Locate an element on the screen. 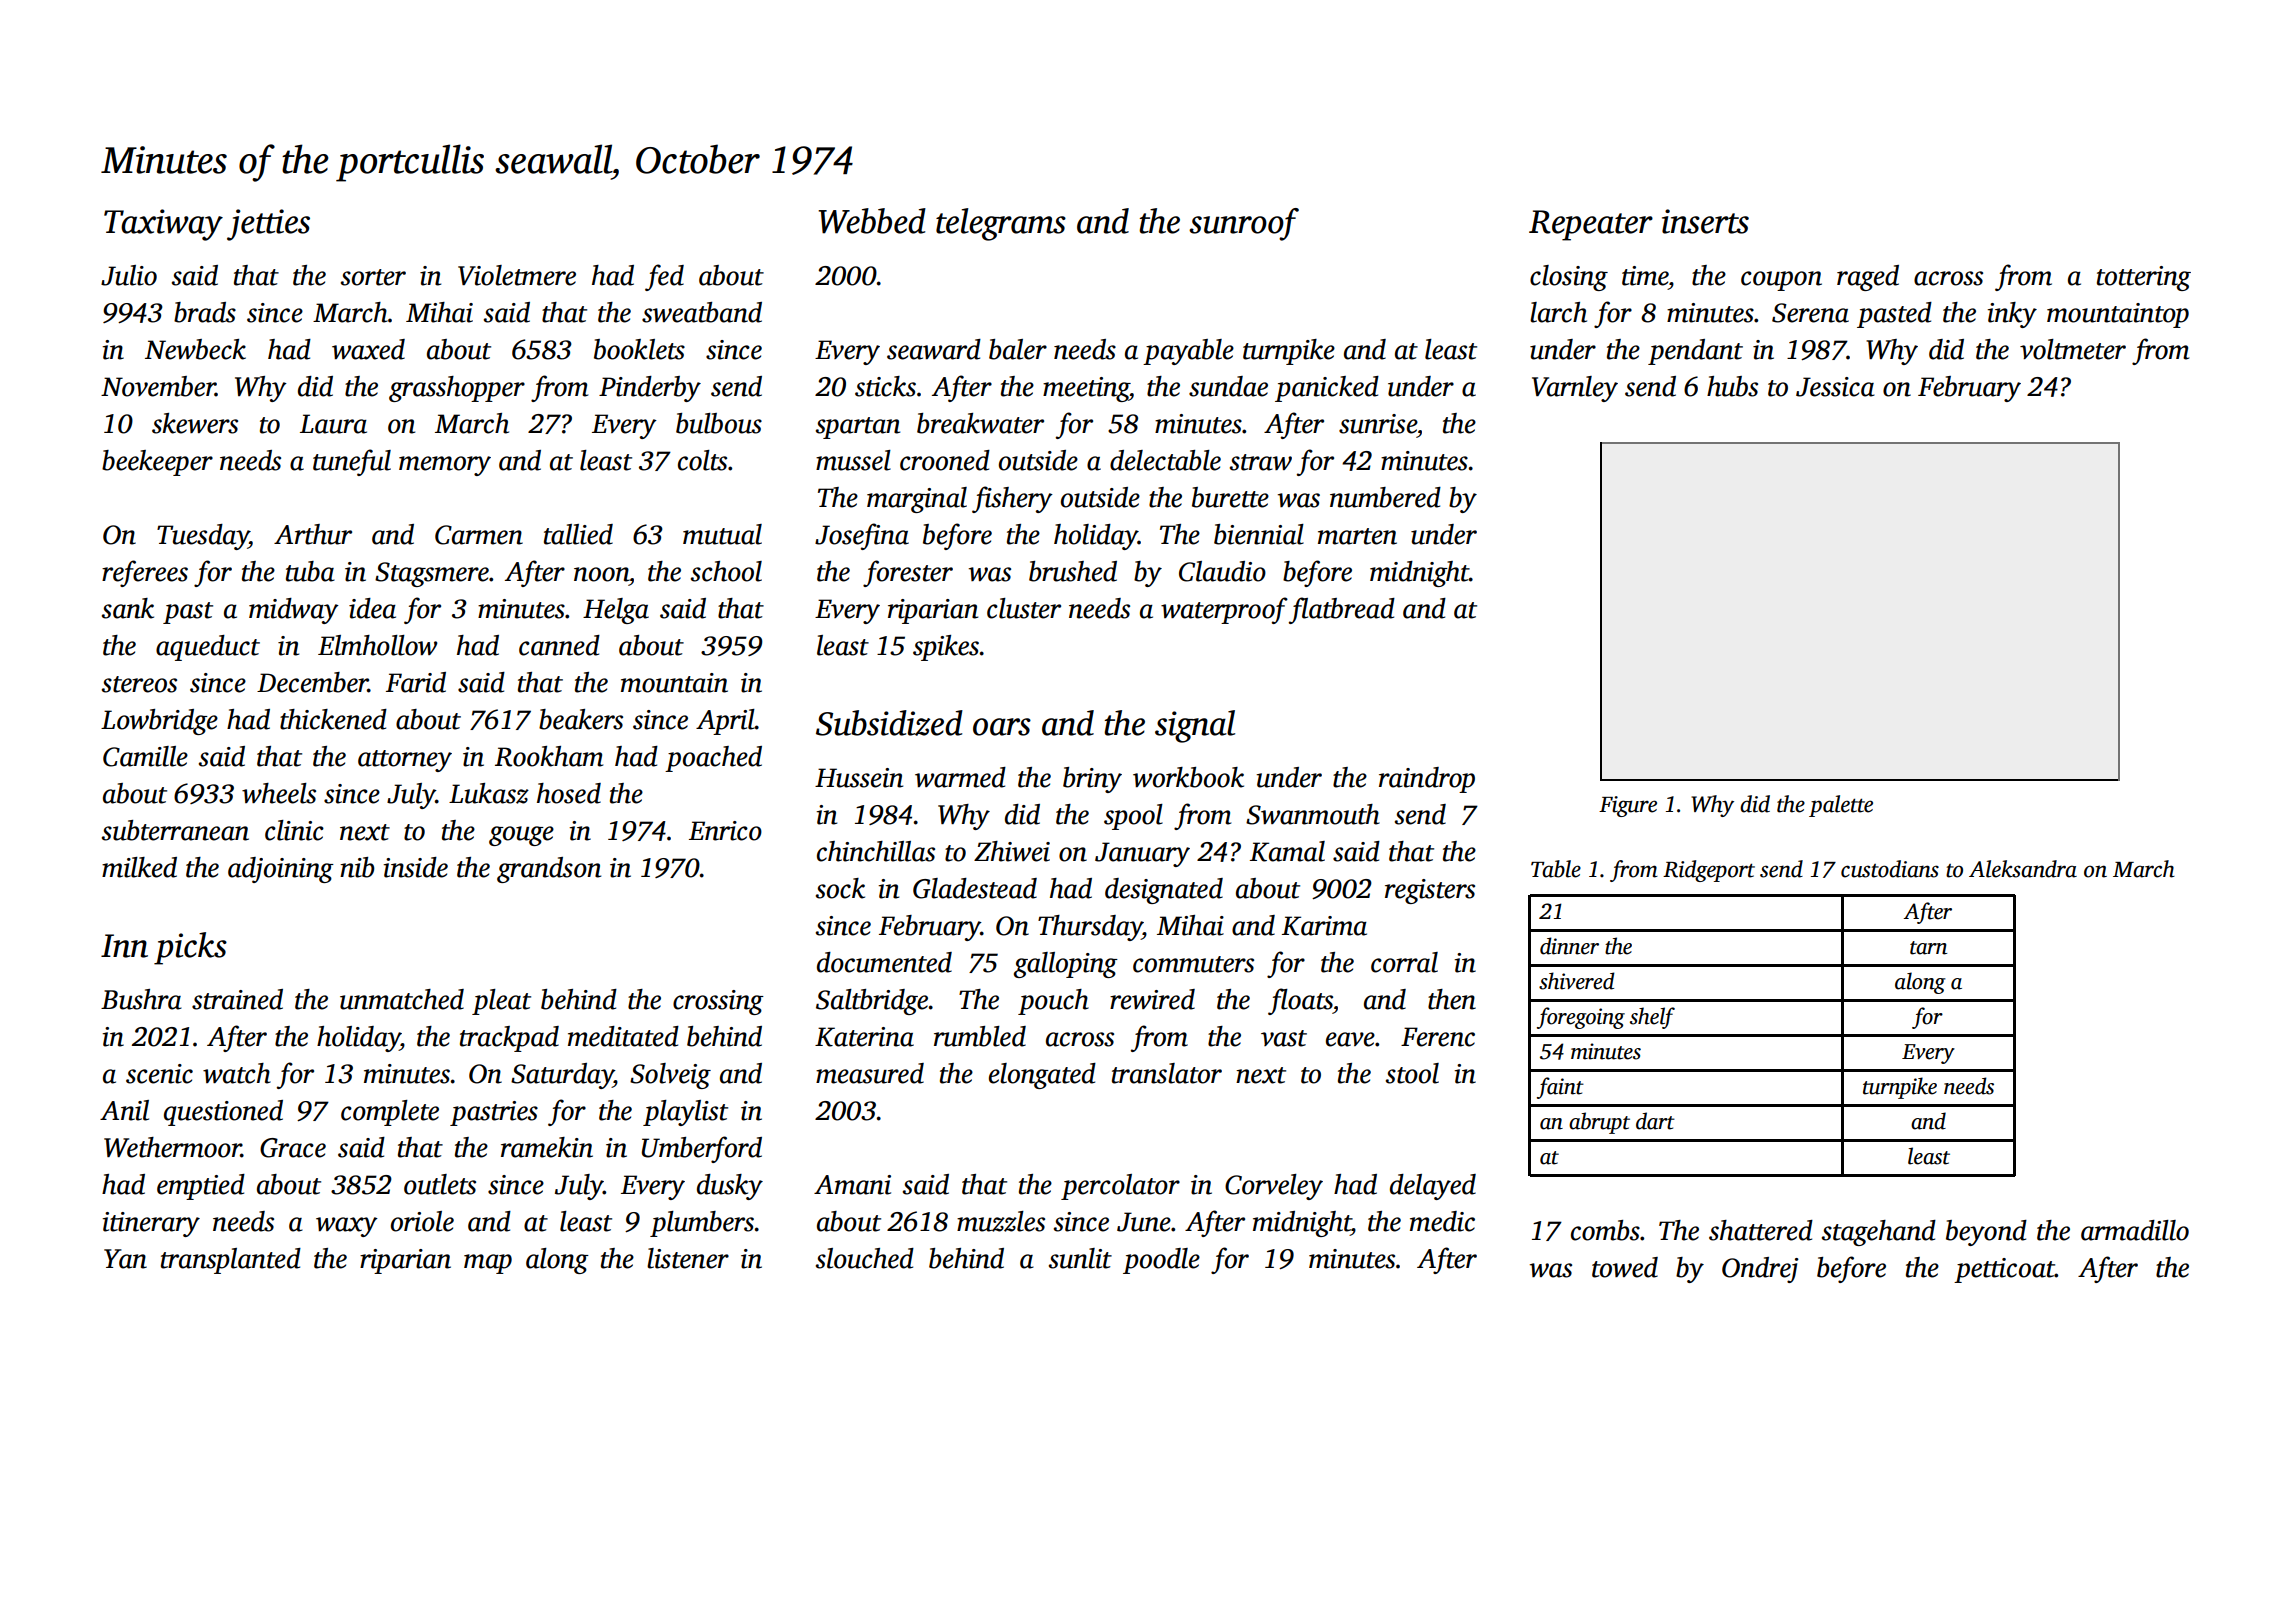  Zhiwei is located at coordinates (1012, 851).
